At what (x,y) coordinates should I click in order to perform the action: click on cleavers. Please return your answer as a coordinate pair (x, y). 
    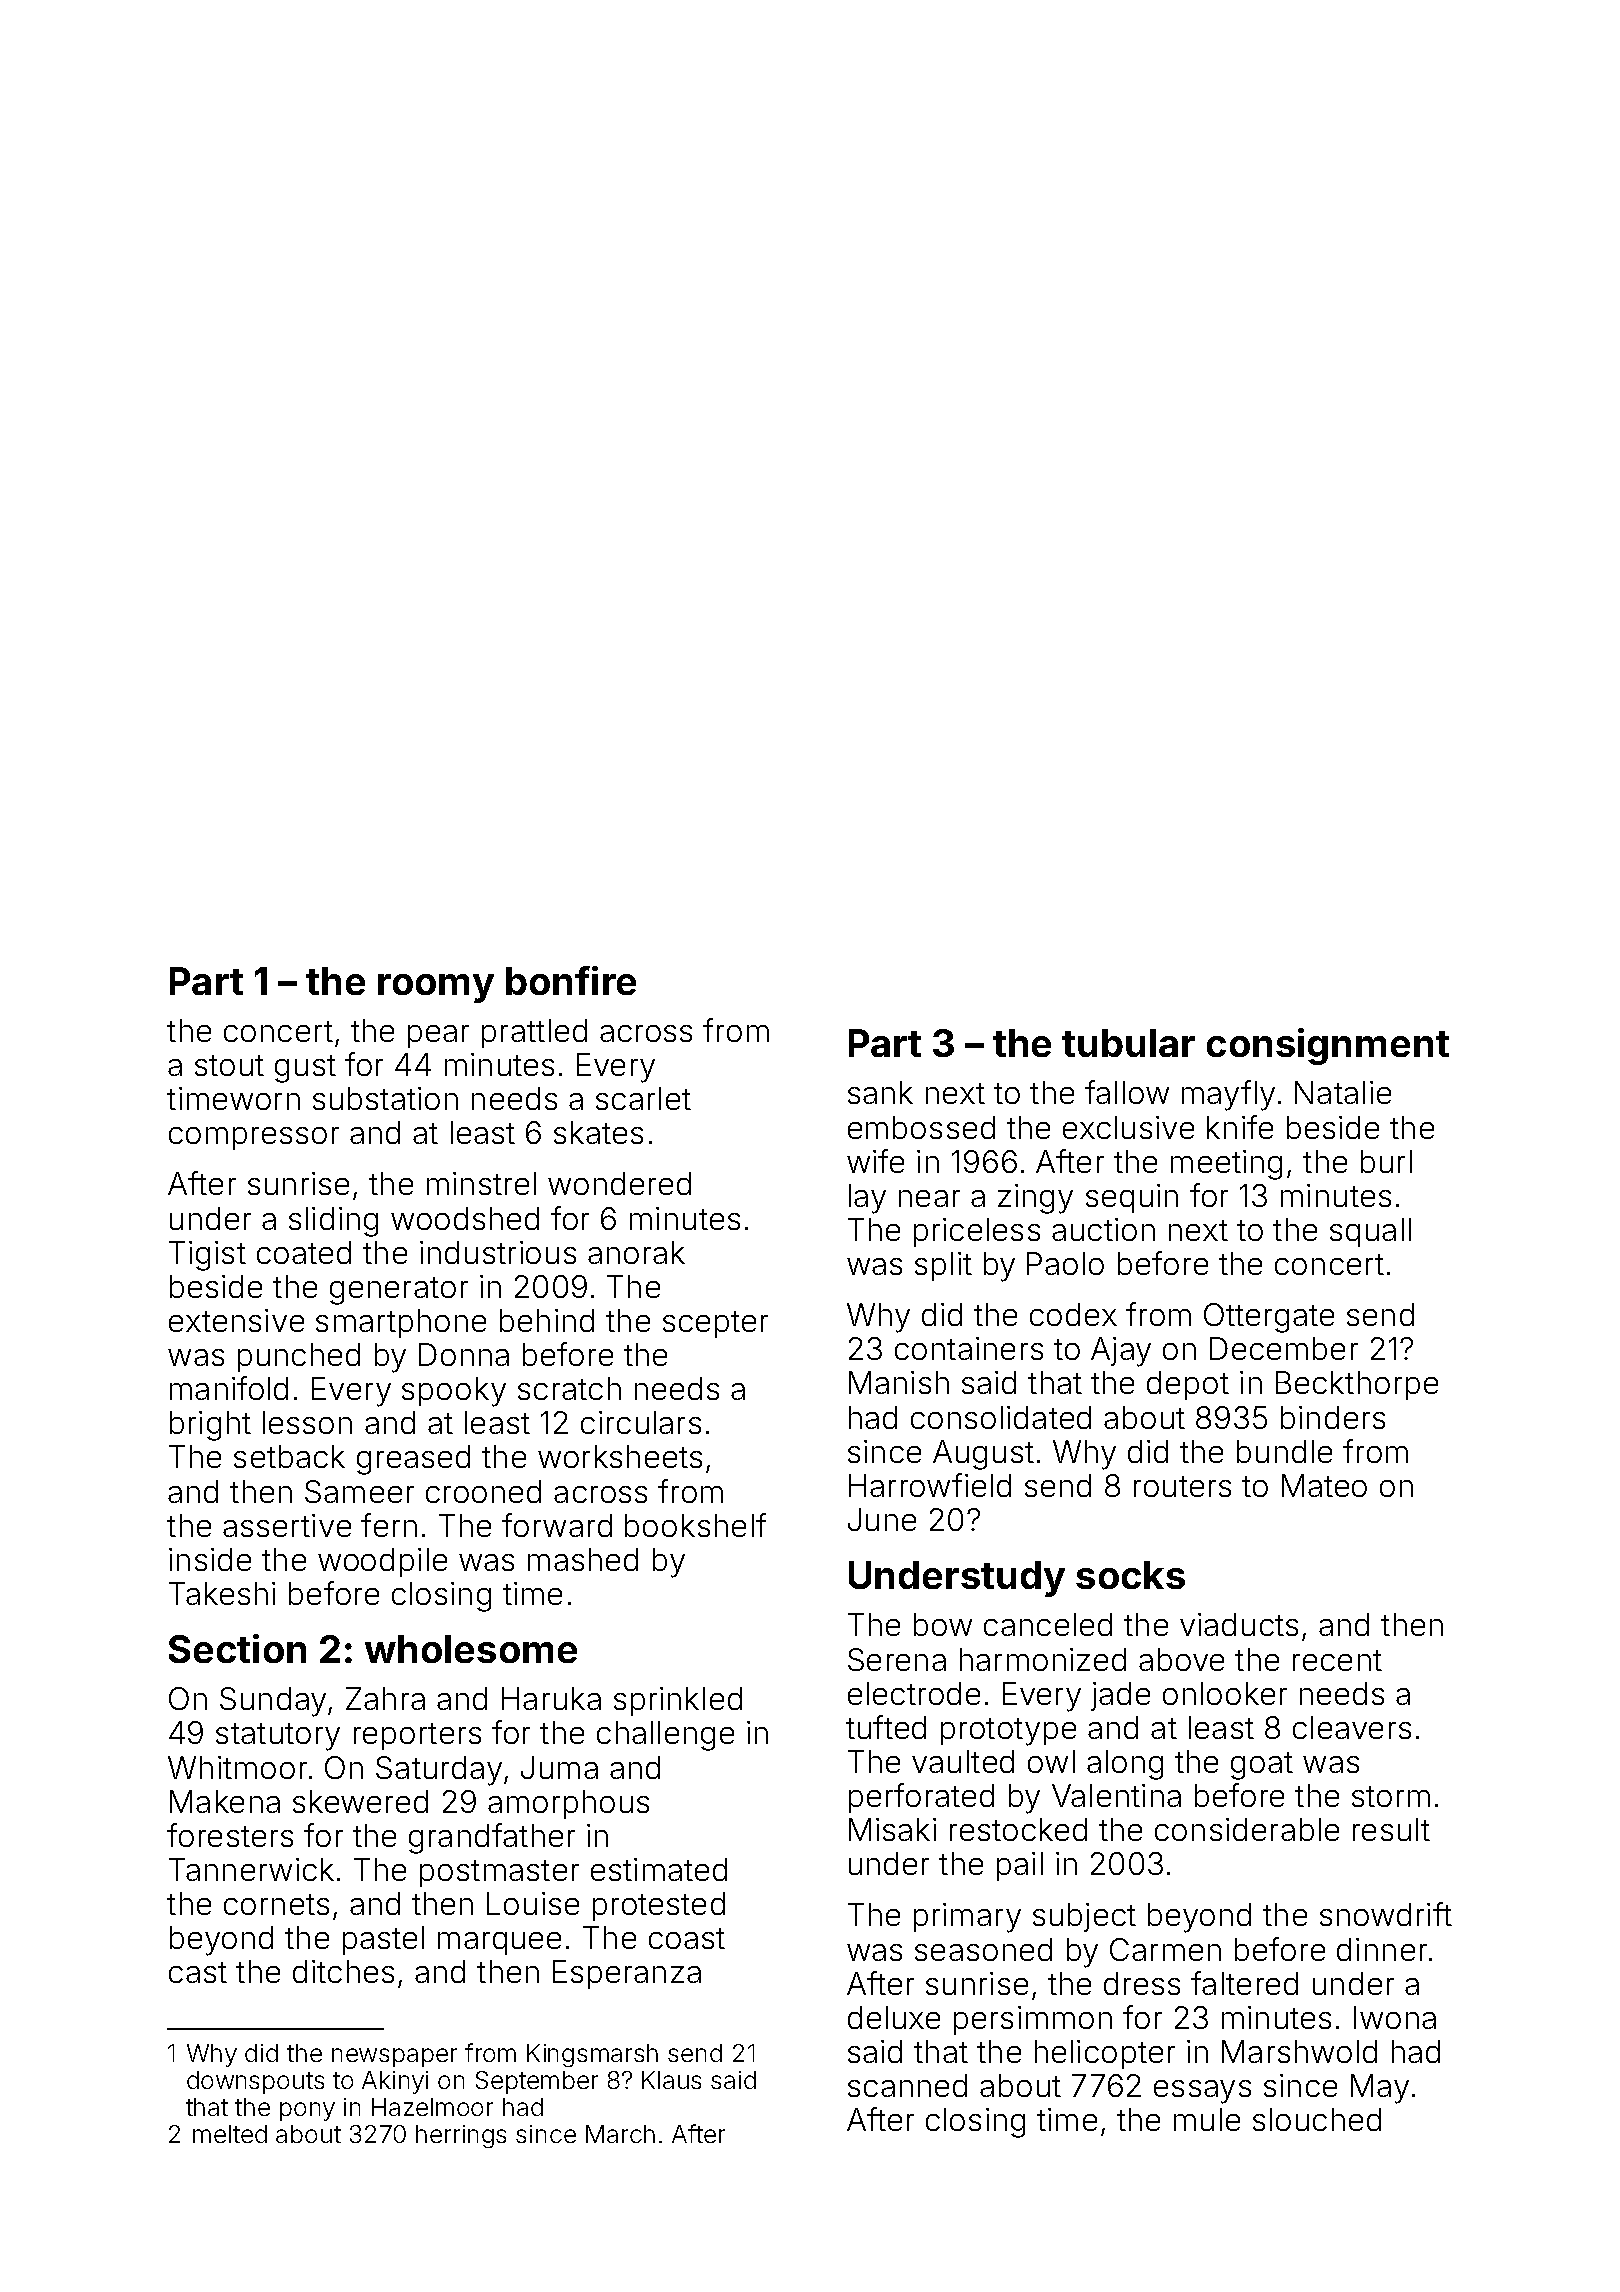
    Looking at the image, I should click on (1352, 1727).
